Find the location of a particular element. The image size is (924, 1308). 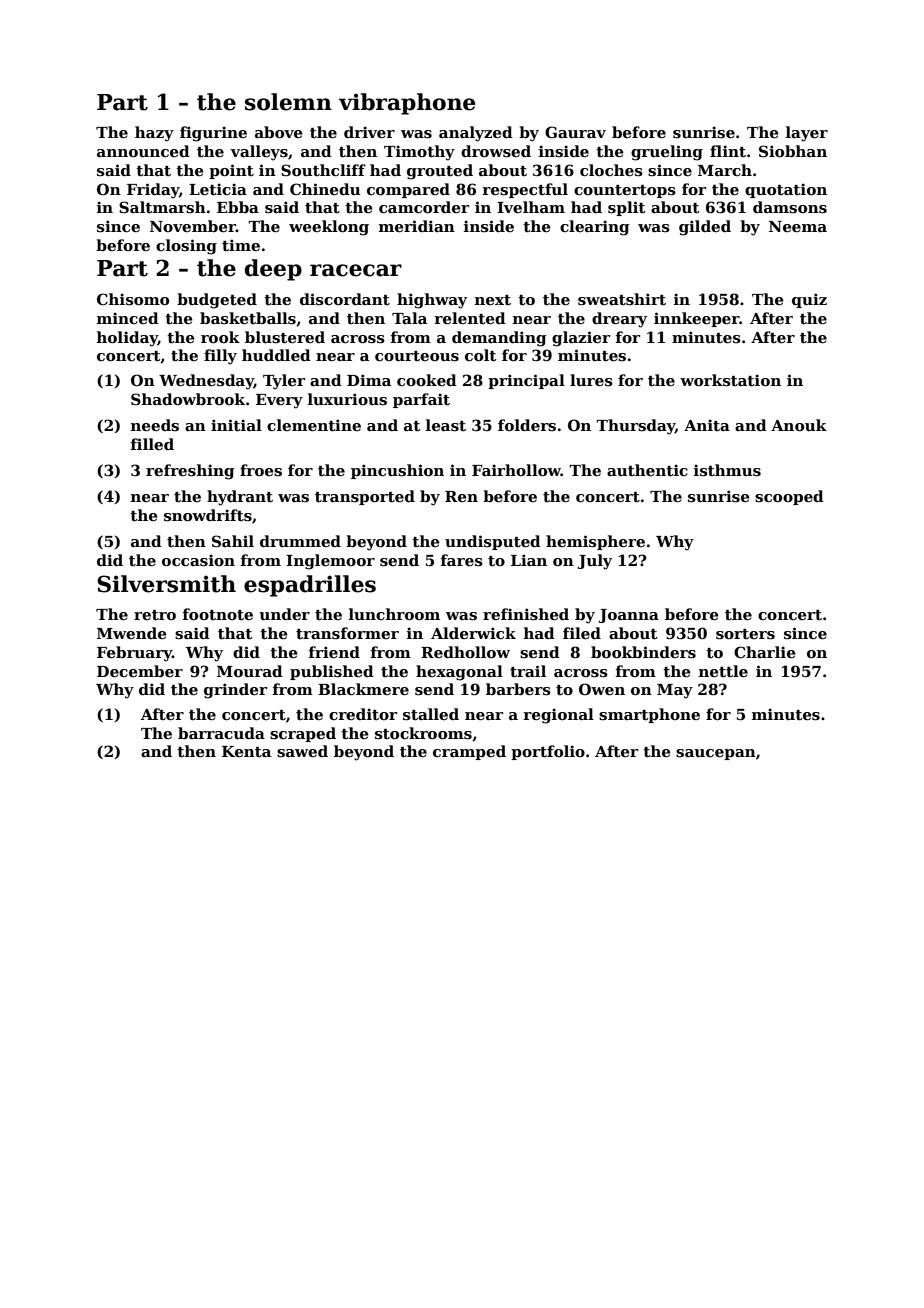

transported is located at coordinates (365, 497).
